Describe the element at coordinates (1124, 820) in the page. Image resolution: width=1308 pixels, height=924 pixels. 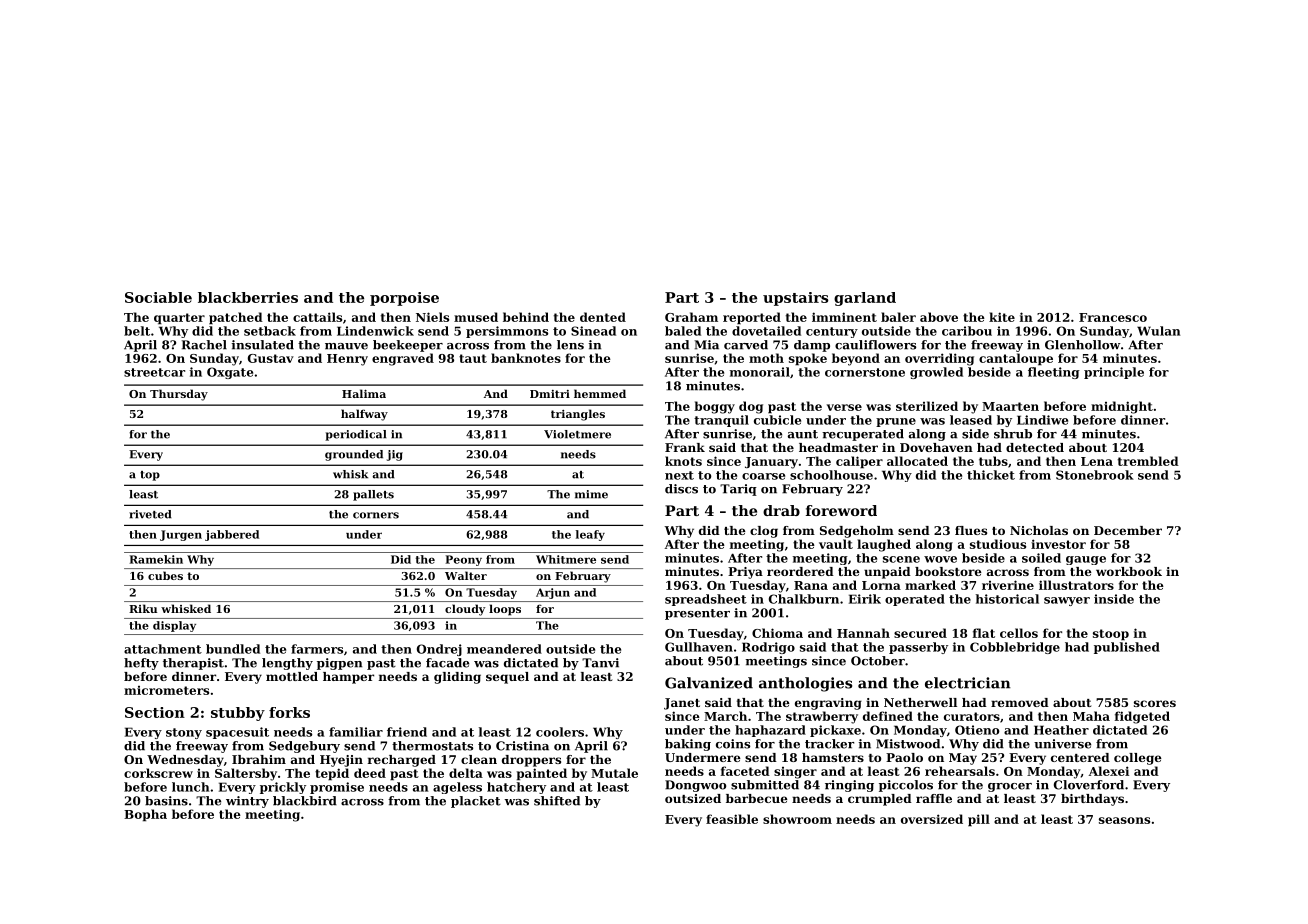
I see `seasons` at that location.
